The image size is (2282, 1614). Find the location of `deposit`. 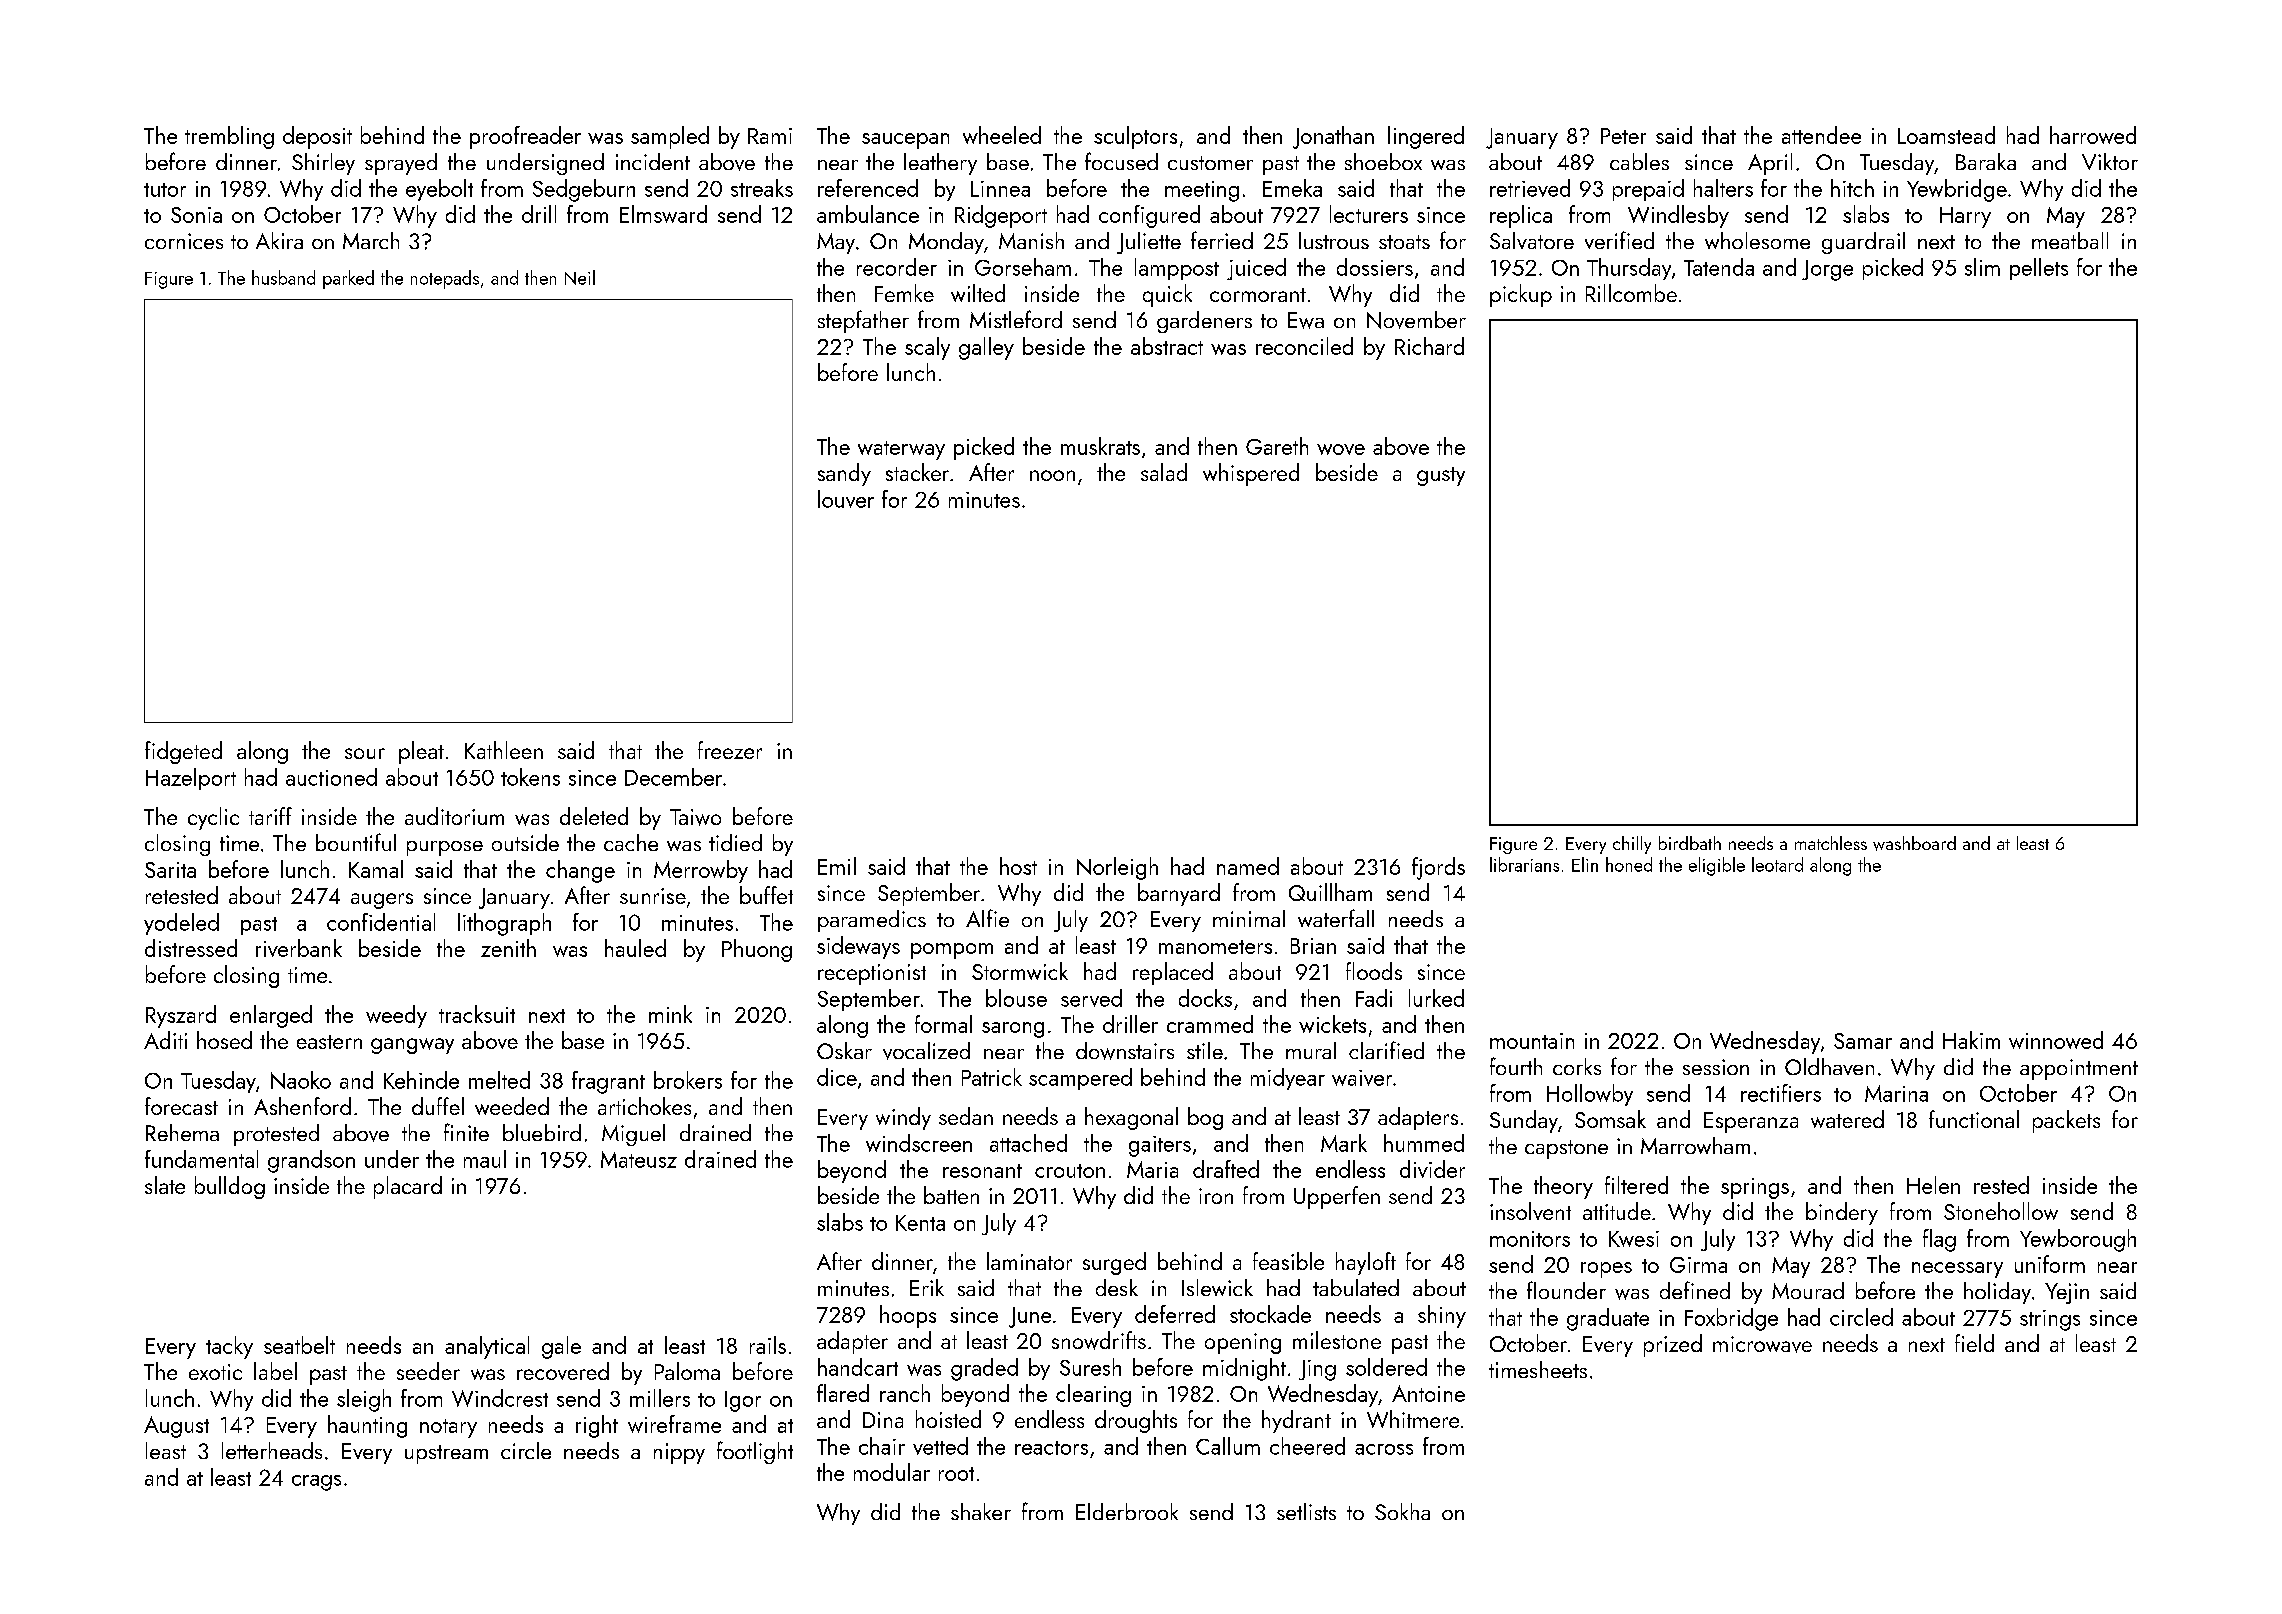

deposit is located at coordinates (317, 137).
